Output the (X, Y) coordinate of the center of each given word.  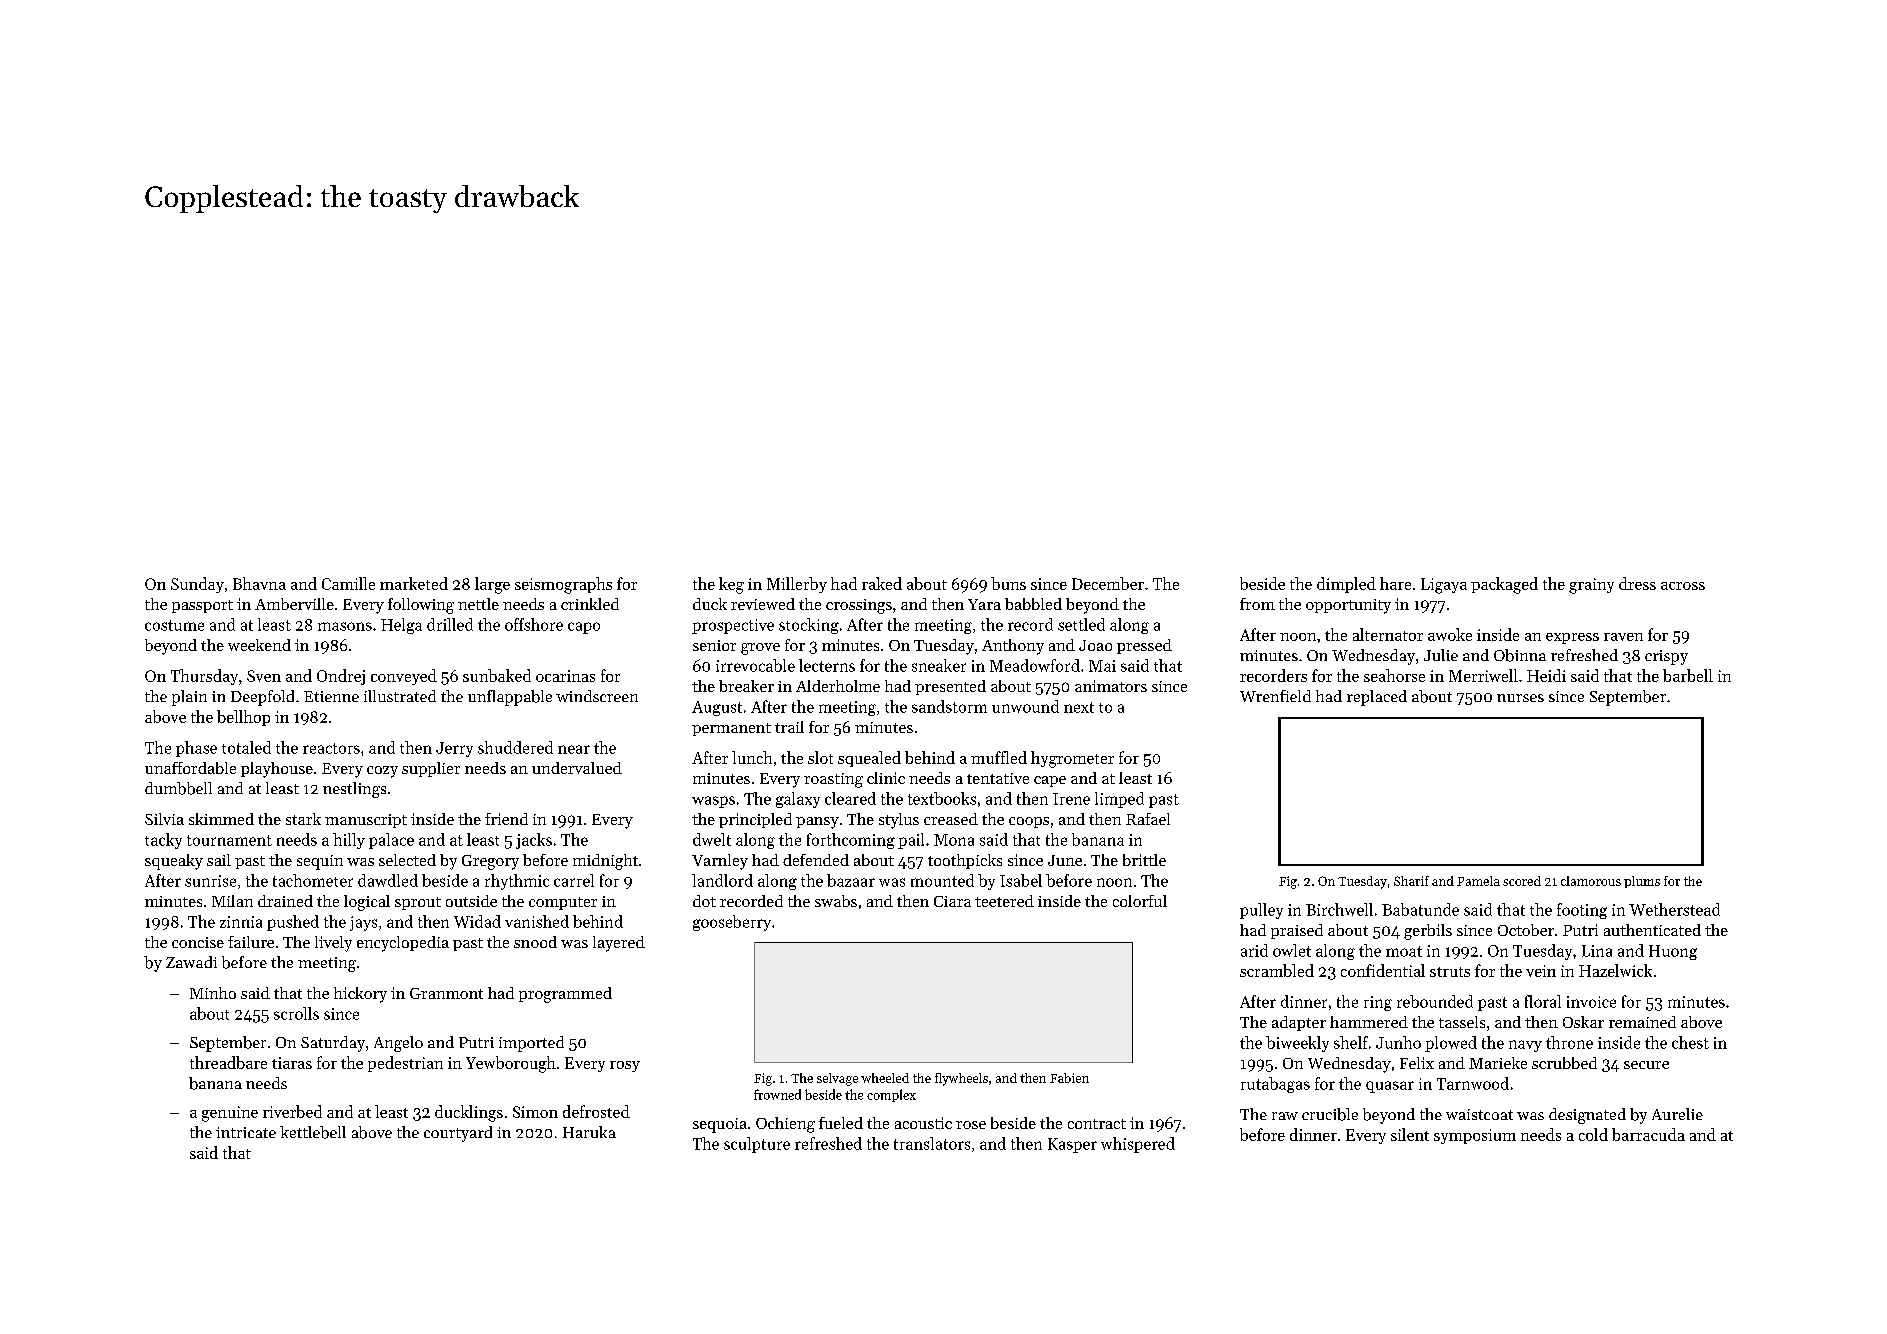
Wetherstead (1674, 909)
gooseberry (732, 923)
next (1079, 707)
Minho (213, 993)
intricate (246, 1132)
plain (189, 698)
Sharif (1411, 881)
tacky (163, 841)
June (1065, 860)
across (1683, 586)
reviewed (763, 604)
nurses (1520, 698)
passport (202, 606)
